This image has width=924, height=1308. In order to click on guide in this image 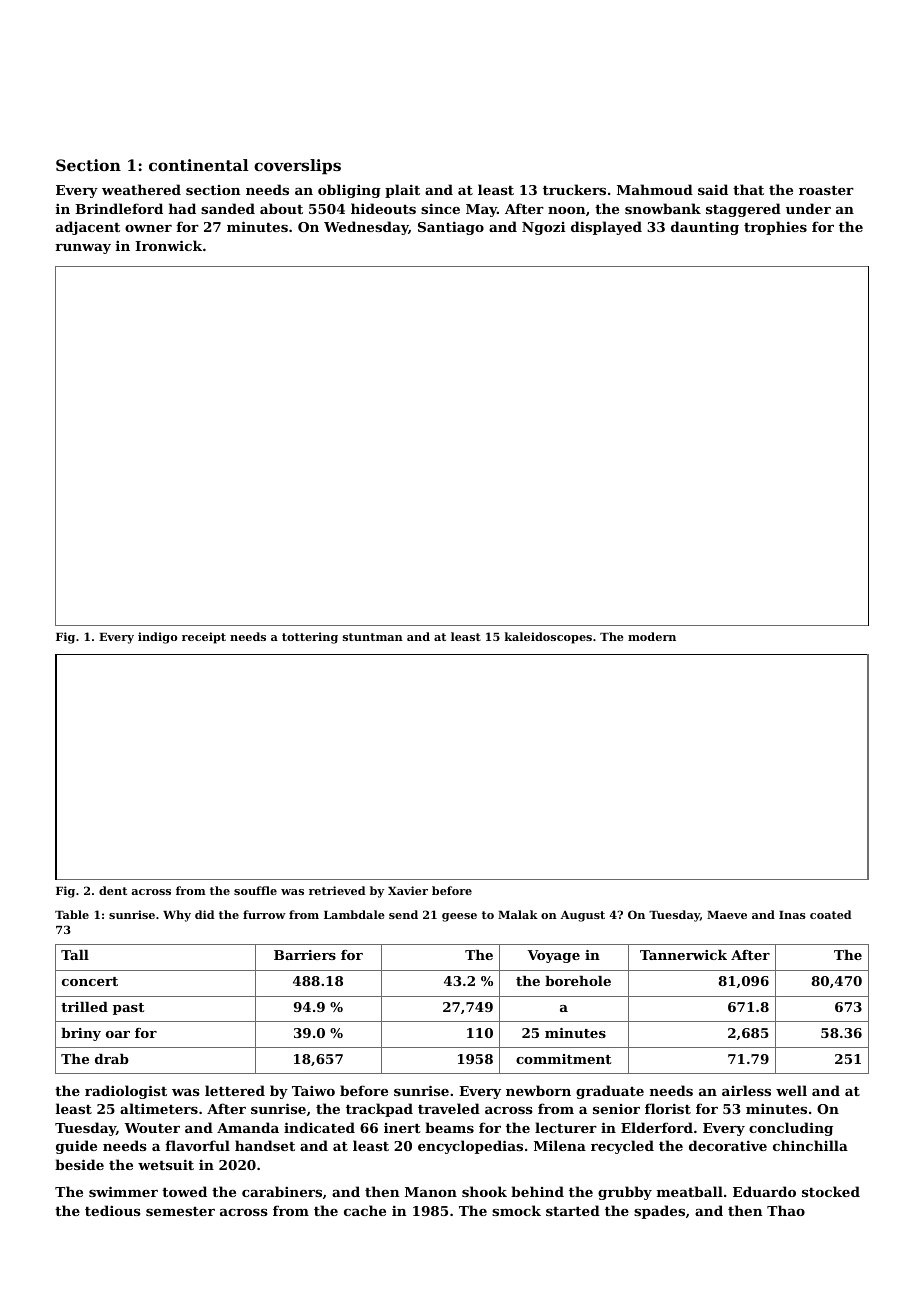, I will do `click(76, 1147)`.
